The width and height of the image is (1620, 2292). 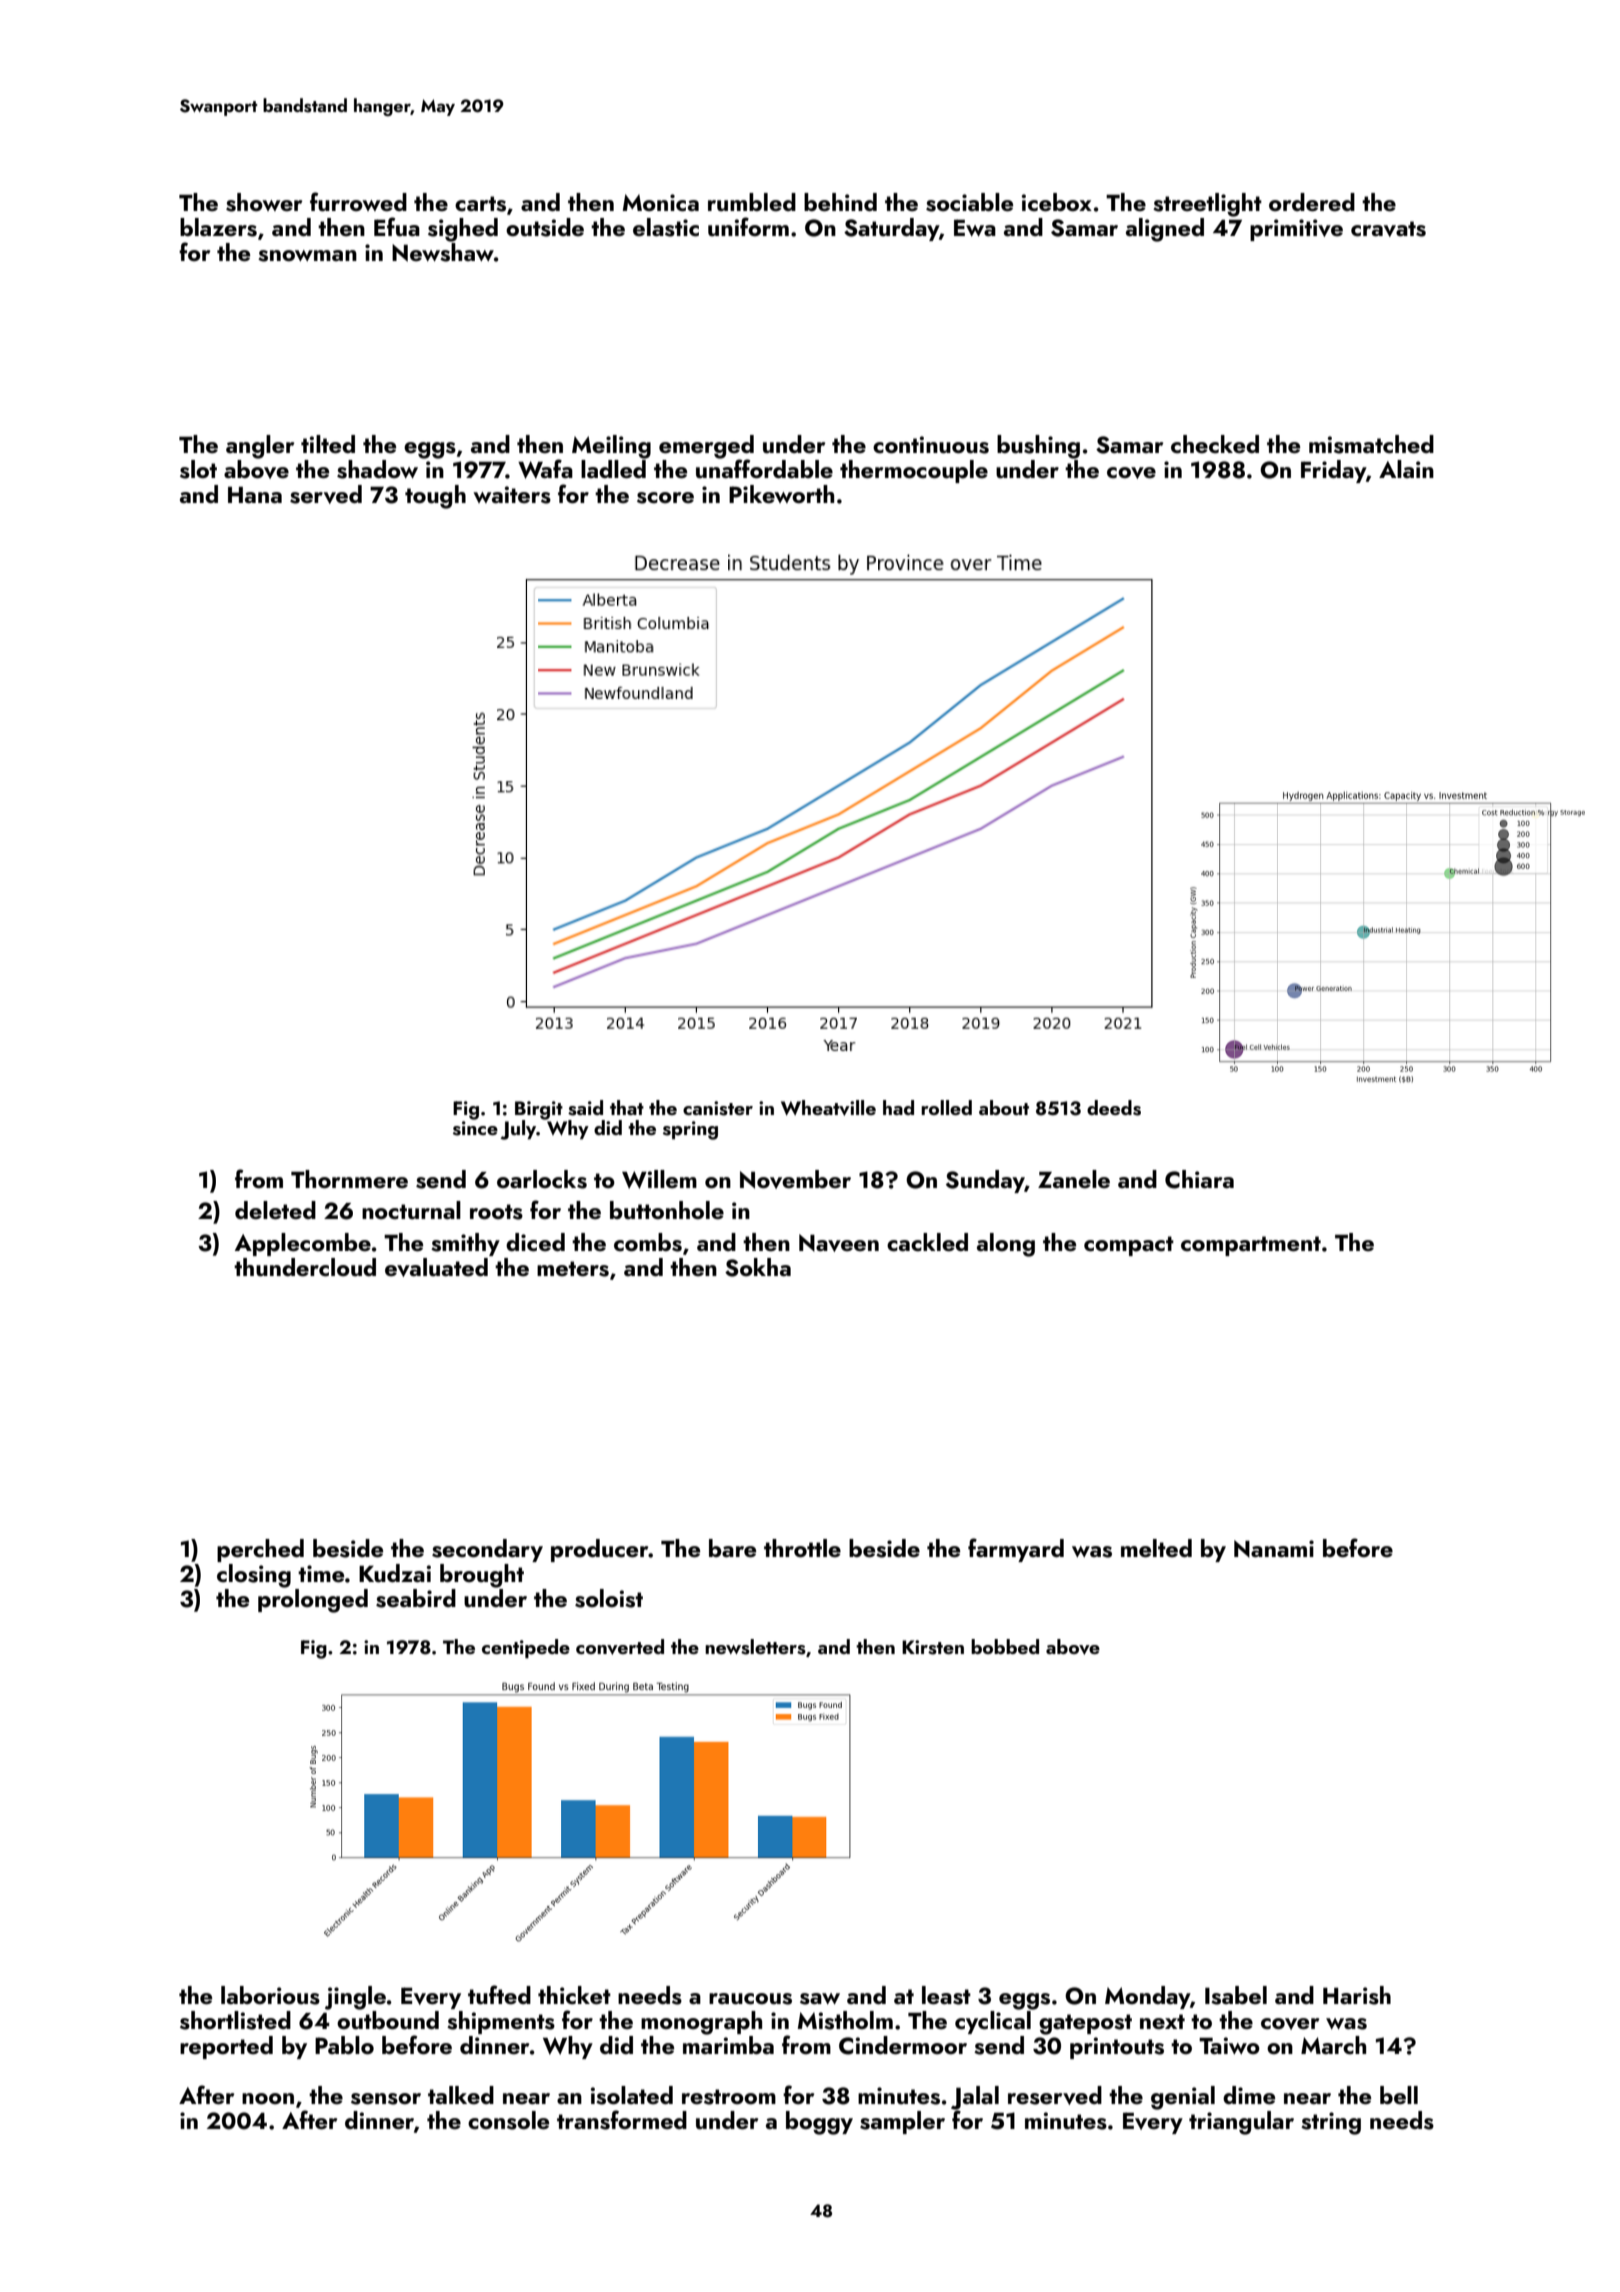 What do you see at coordinates (268, 2098) in the image?
I see `noon` at bounding box center [268, 2098].
